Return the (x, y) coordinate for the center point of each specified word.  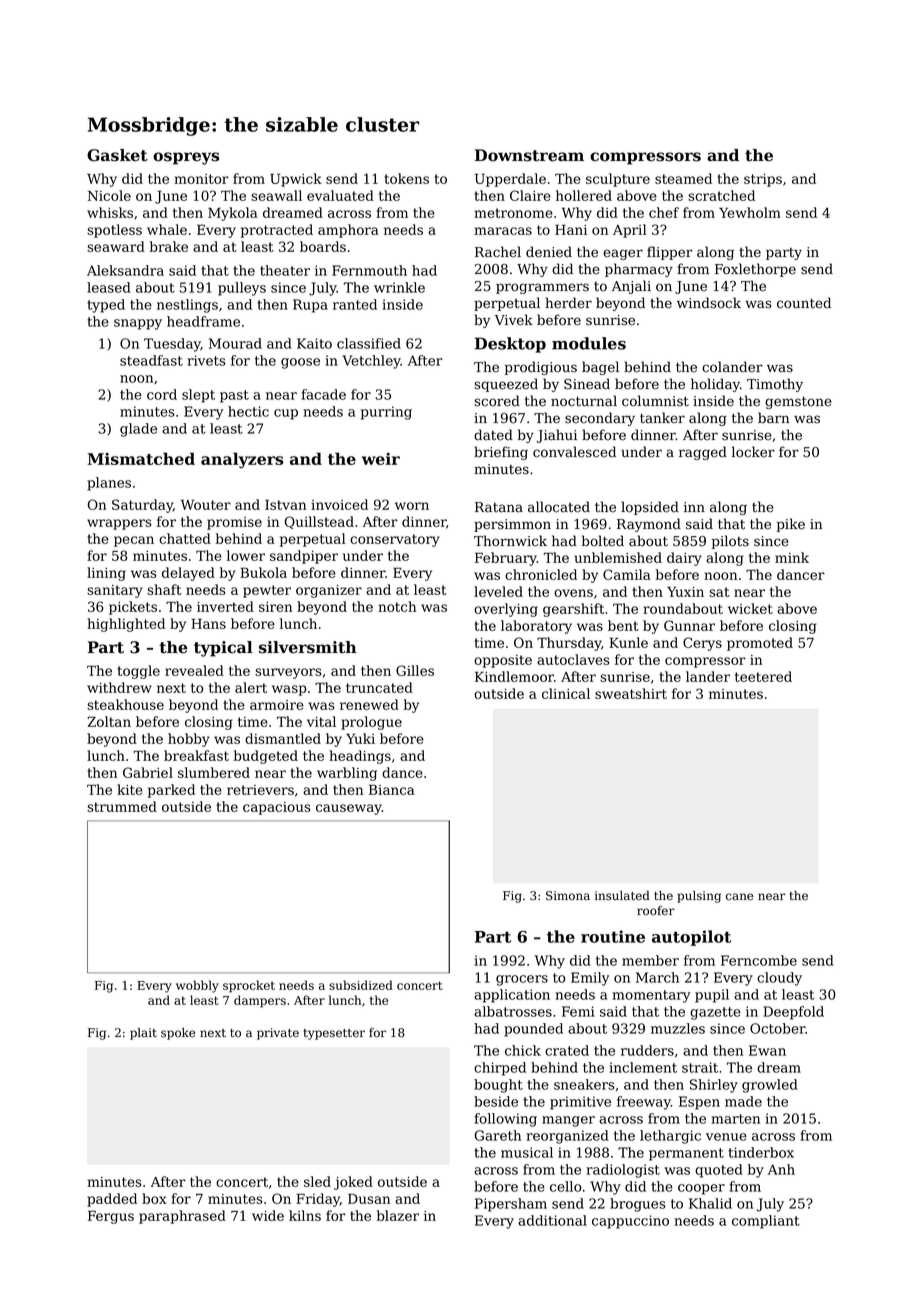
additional (552, 1220)
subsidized (361, 985)
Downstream (529, 155)
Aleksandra (125, 270)
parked (171, 791)
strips (763, 180)
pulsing (699, 897)
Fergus (111, 1217)
